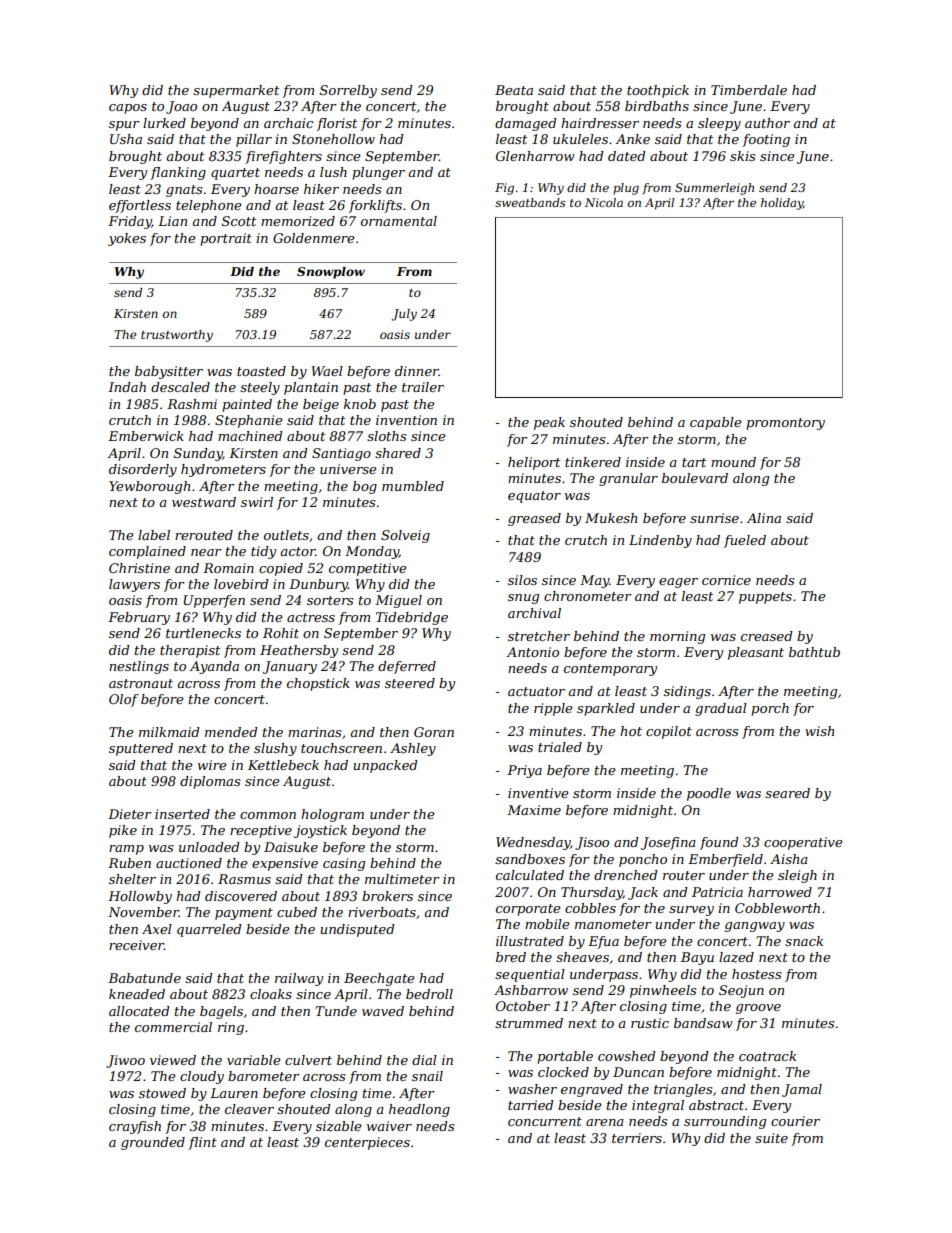 Image resolution: width=952 pixels, height=1233 pixels. Describe the element at coordinates (149, 487) in the document. I see `Yewborough` at that location.
